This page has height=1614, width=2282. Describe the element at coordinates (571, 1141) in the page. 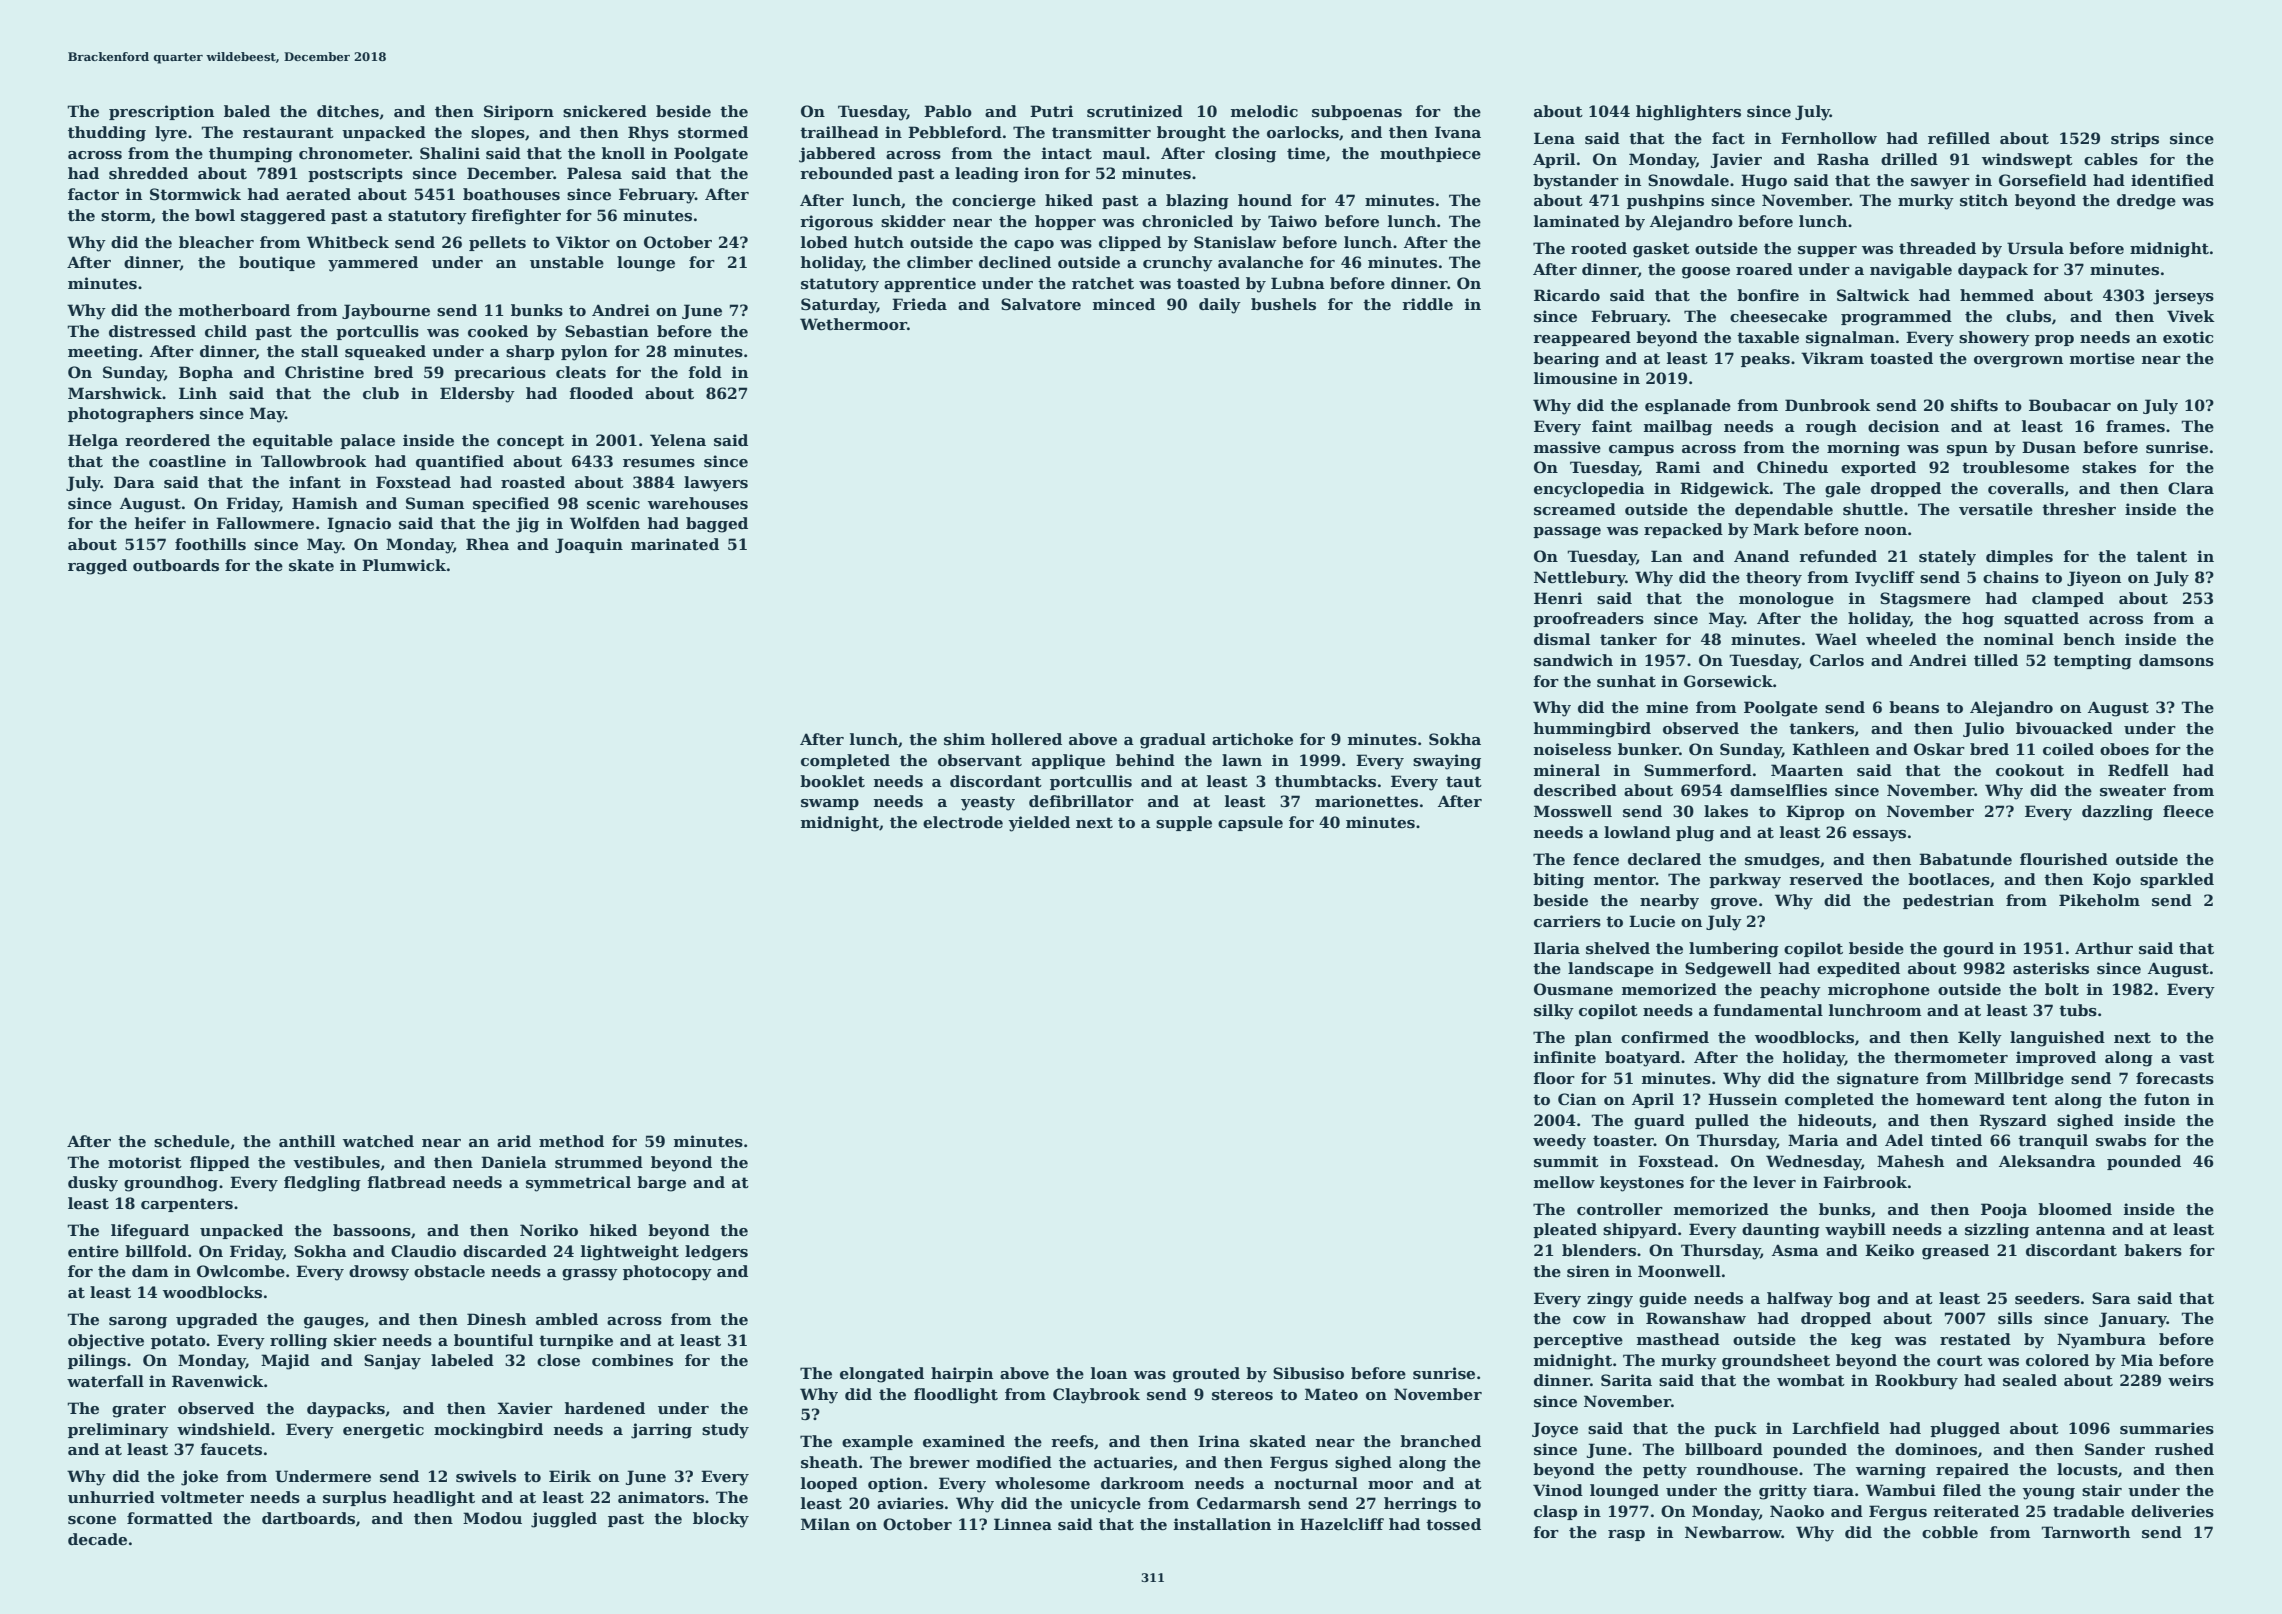

I see `method` at that location.
